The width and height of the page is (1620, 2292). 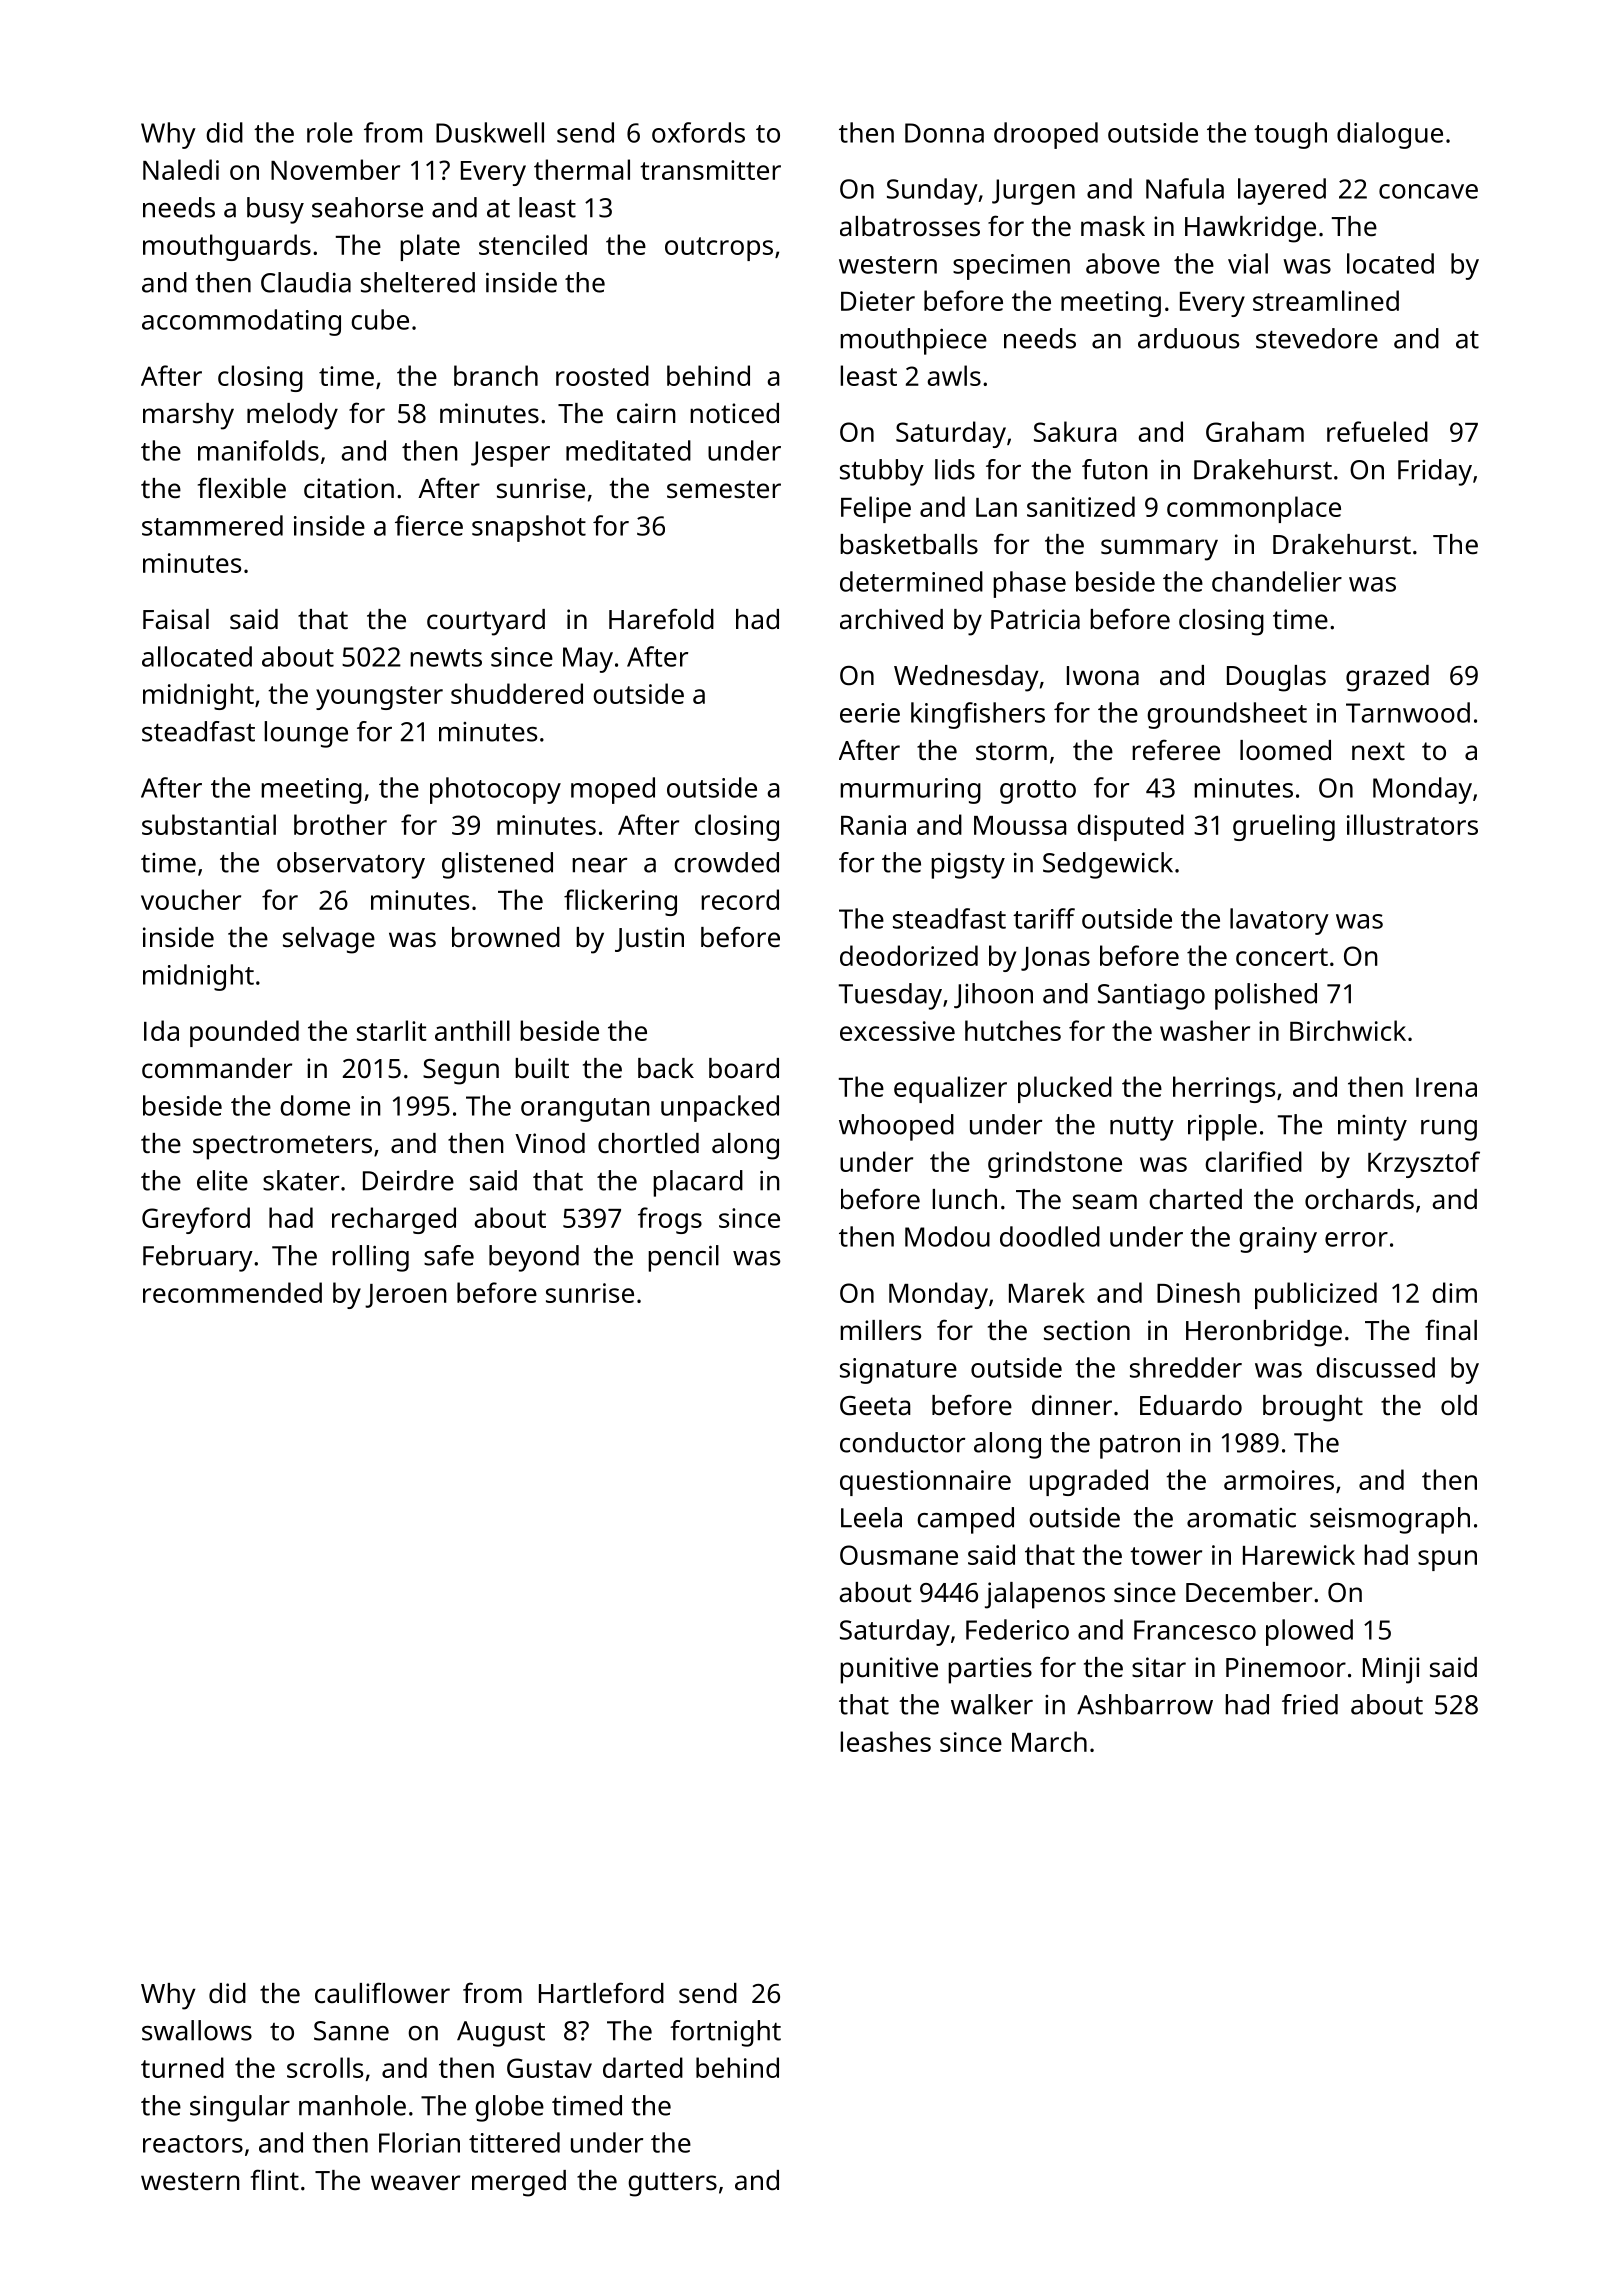 What do you see at coordinates (889, 1670) in the page?
I see `punitive` at bounding box center [889, 1670].
